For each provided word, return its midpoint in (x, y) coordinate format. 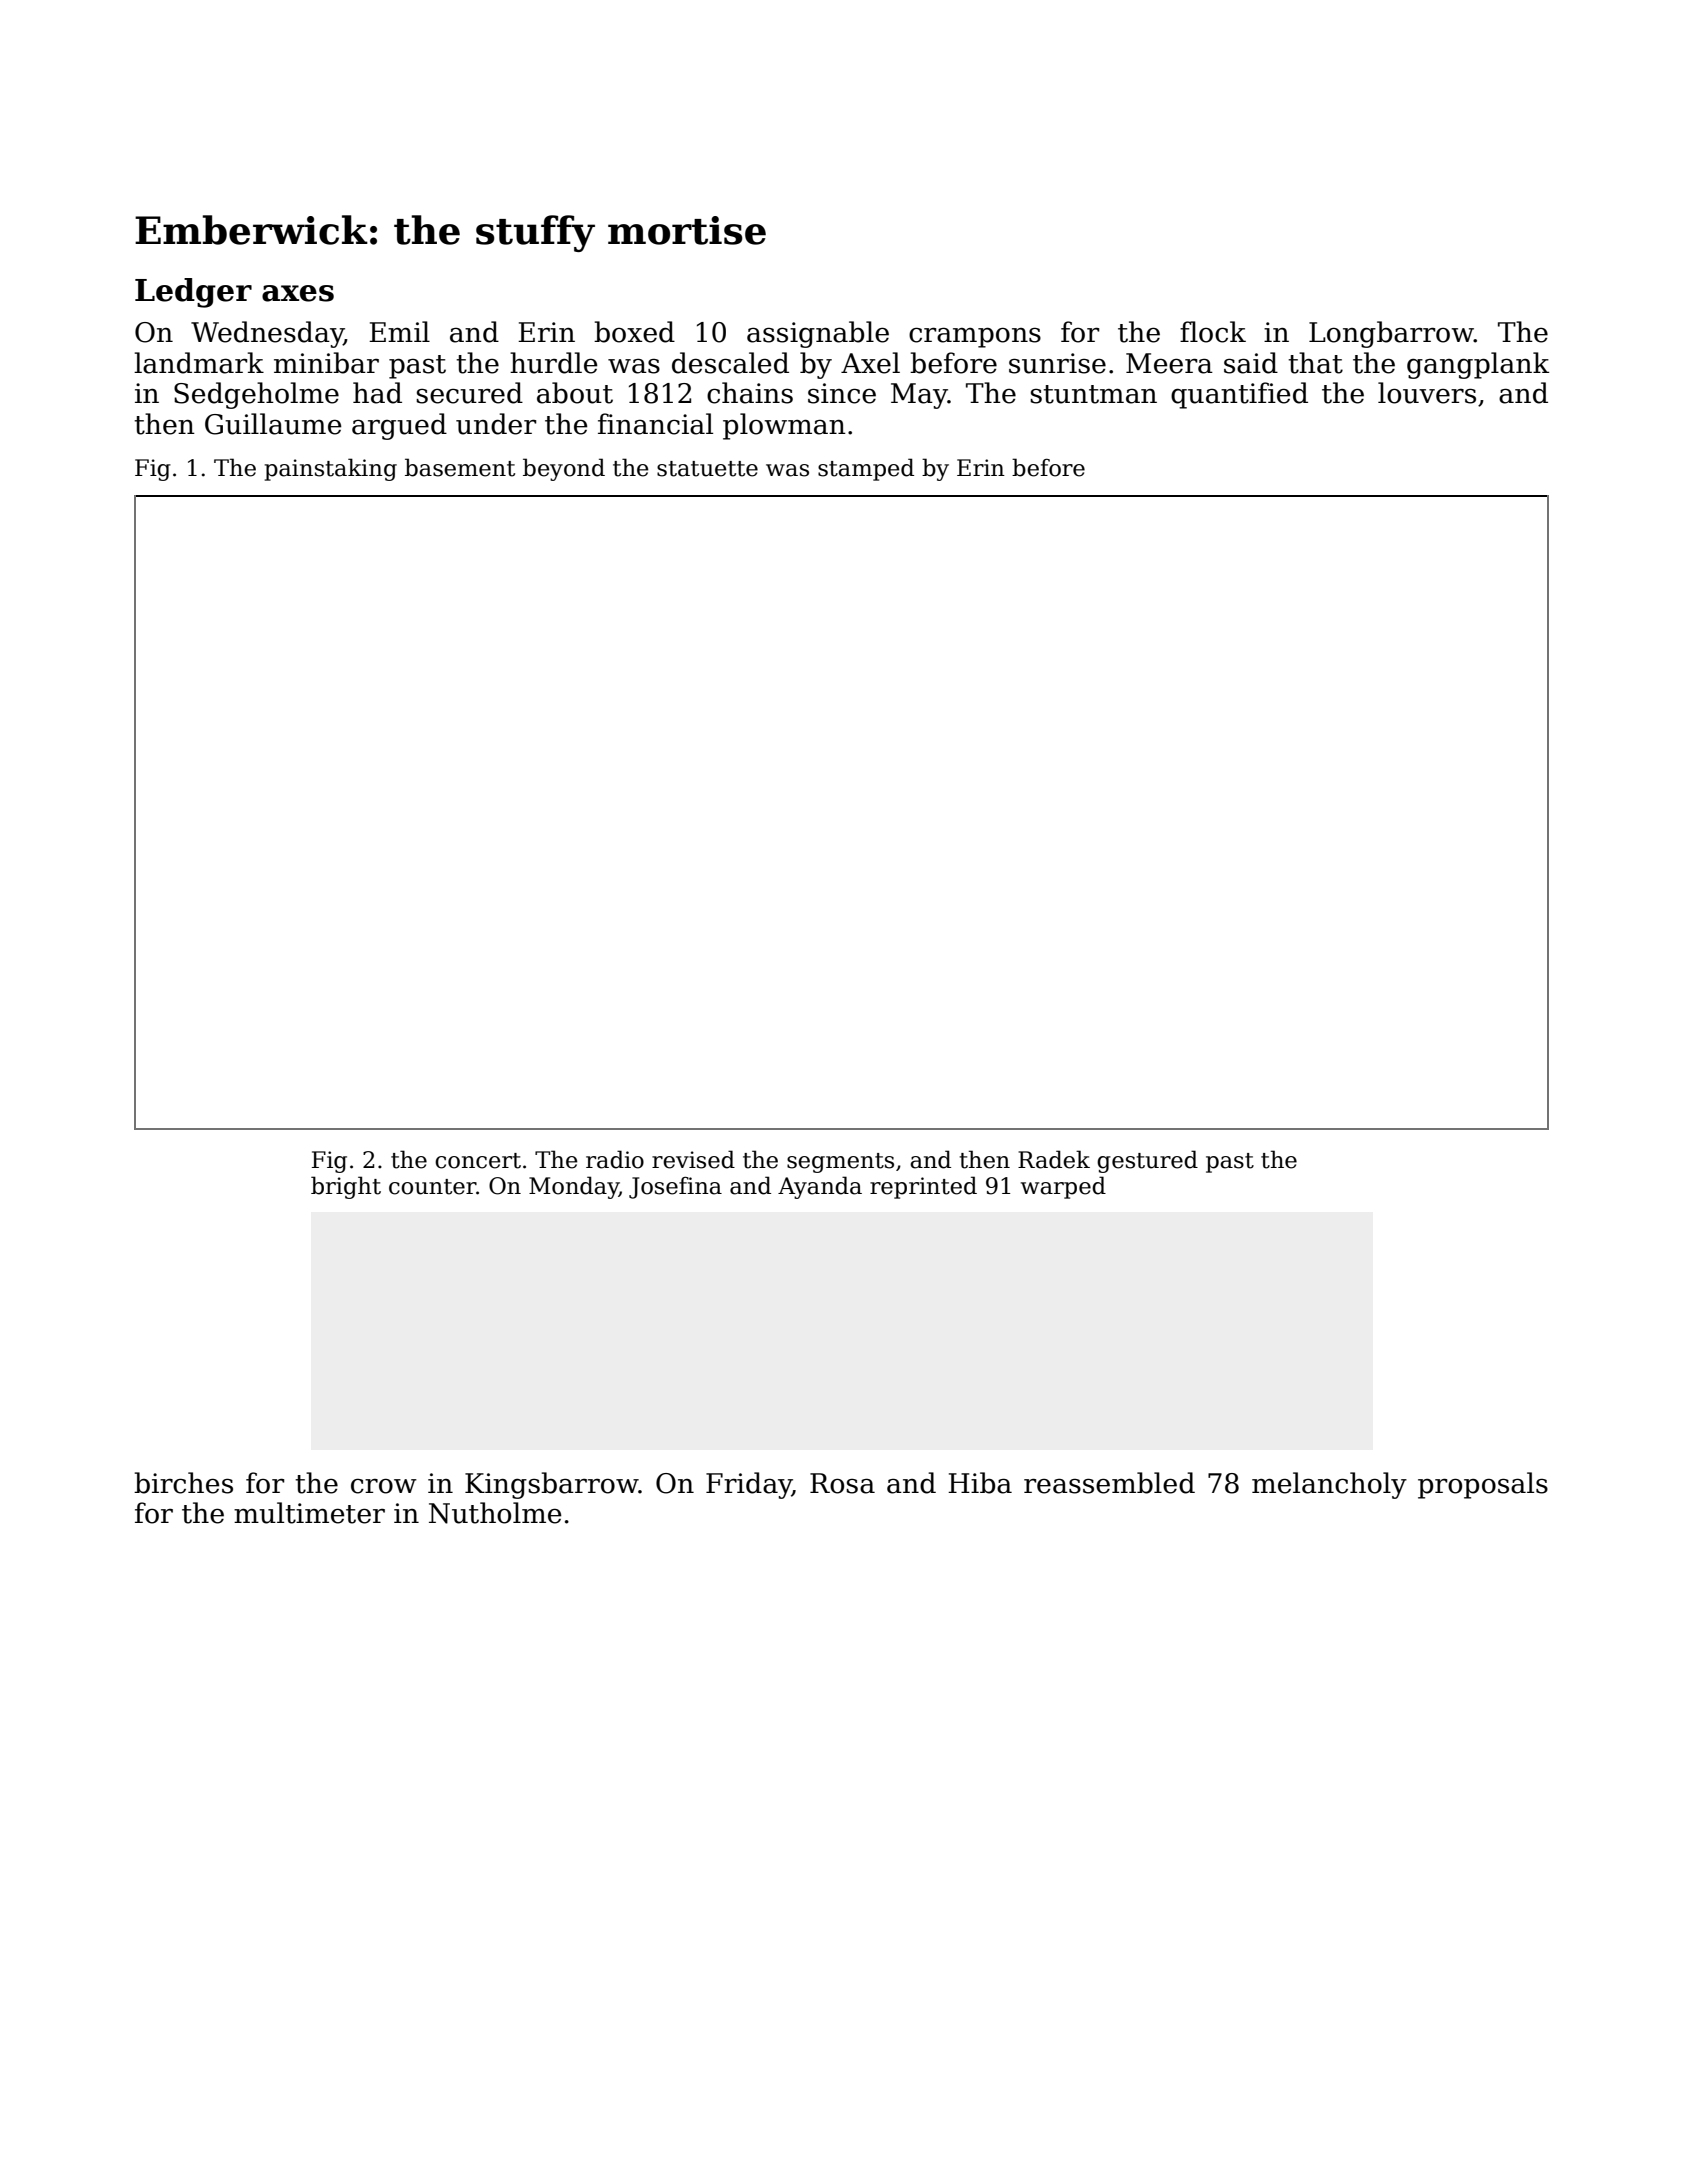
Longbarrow (1391, 334)
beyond (564, 469)
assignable (818, 334)
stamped (866, 469)
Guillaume (273, 424)
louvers (1427, 393)
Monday (574, 1187)
